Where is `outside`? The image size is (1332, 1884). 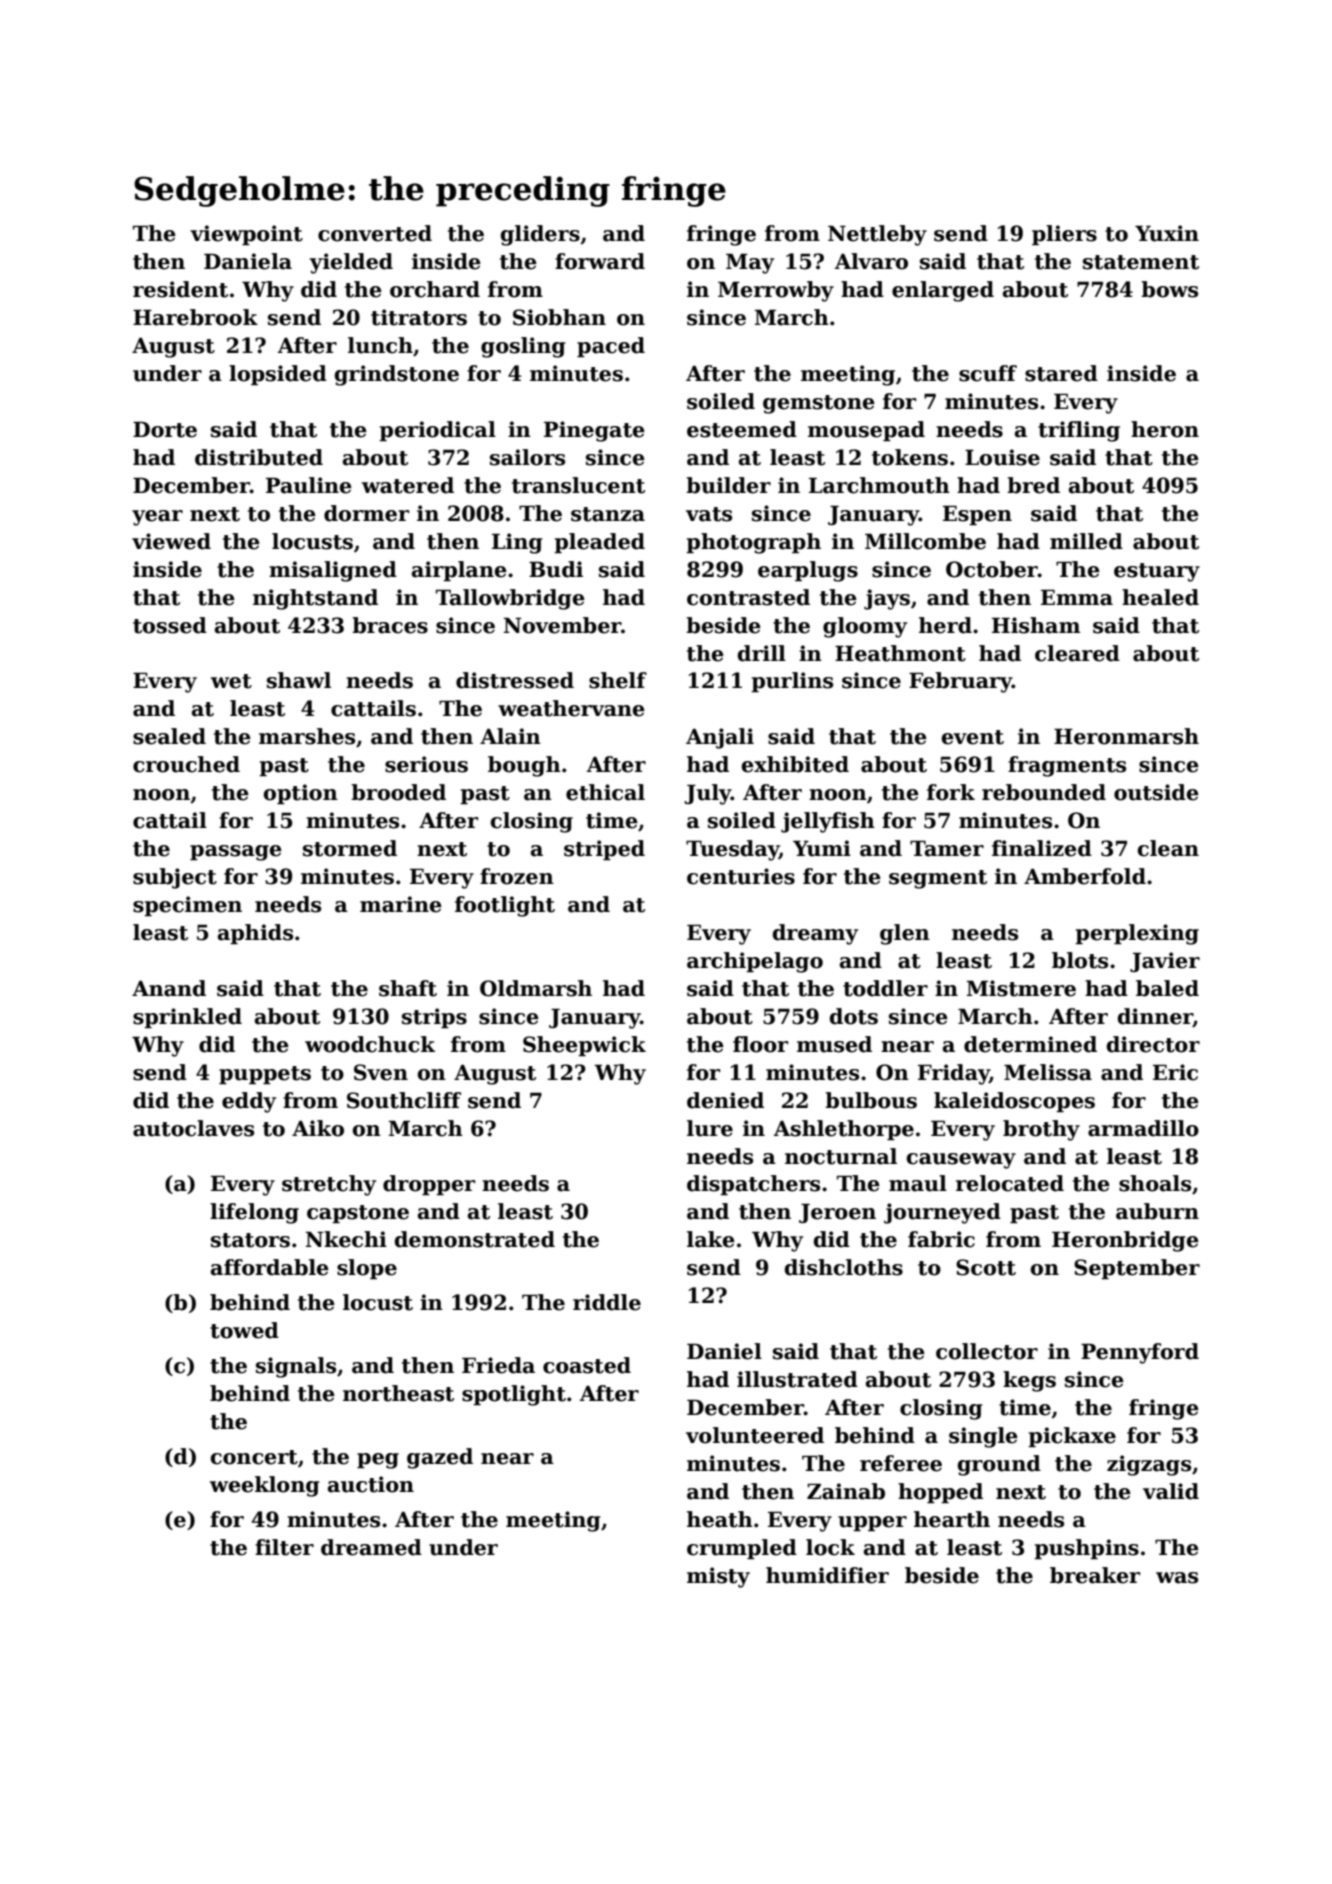 outside is located at coordinates (1156, 792).
